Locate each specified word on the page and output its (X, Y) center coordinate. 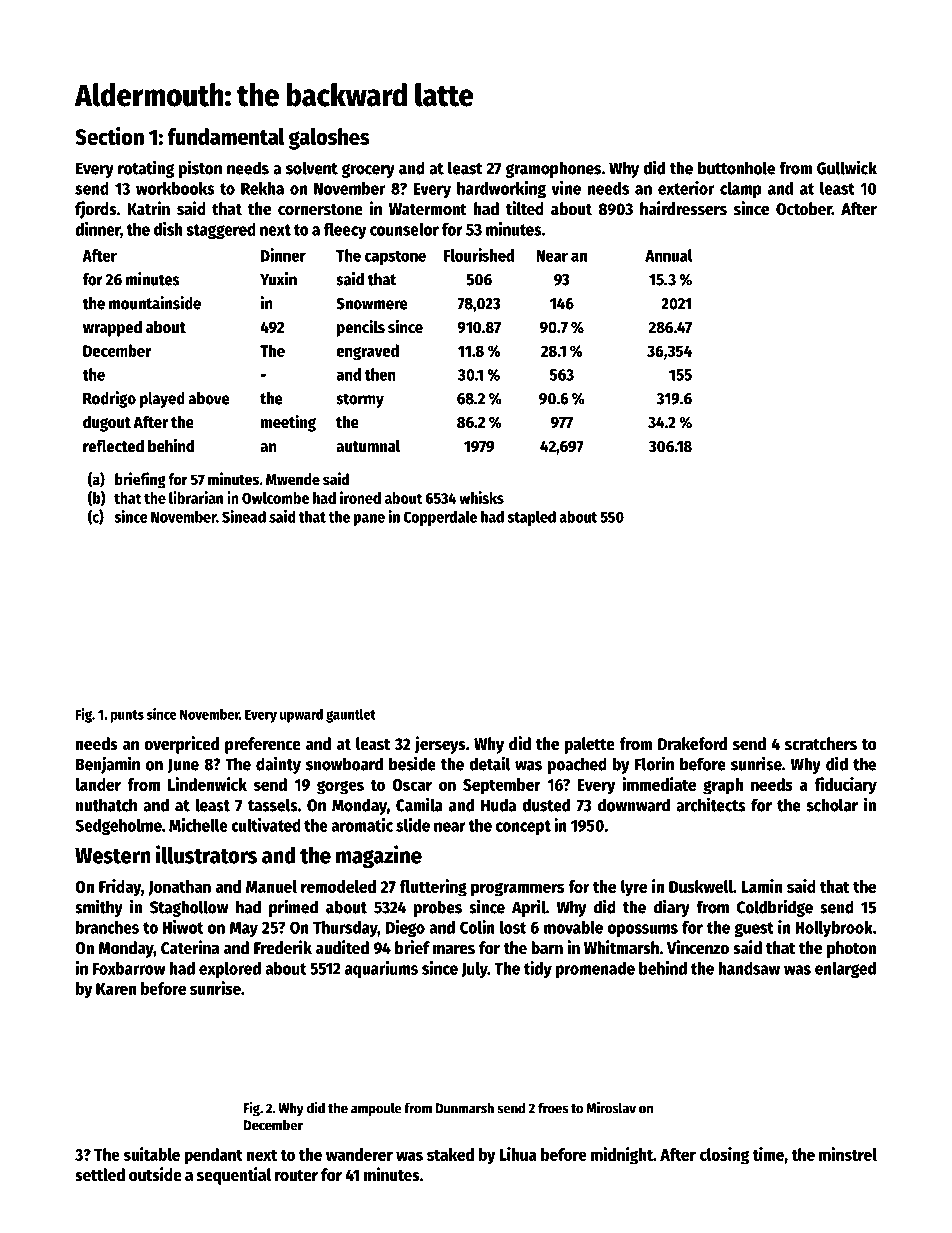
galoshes (329, 139)
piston (200, 169)
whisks (481, 497)
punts (127, 716)
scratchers (821, 744)
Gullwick (847, 167)
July (474, 970)
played (162, 400)
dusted (546, 805)
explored (230, 970)
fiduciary (846, 786)
